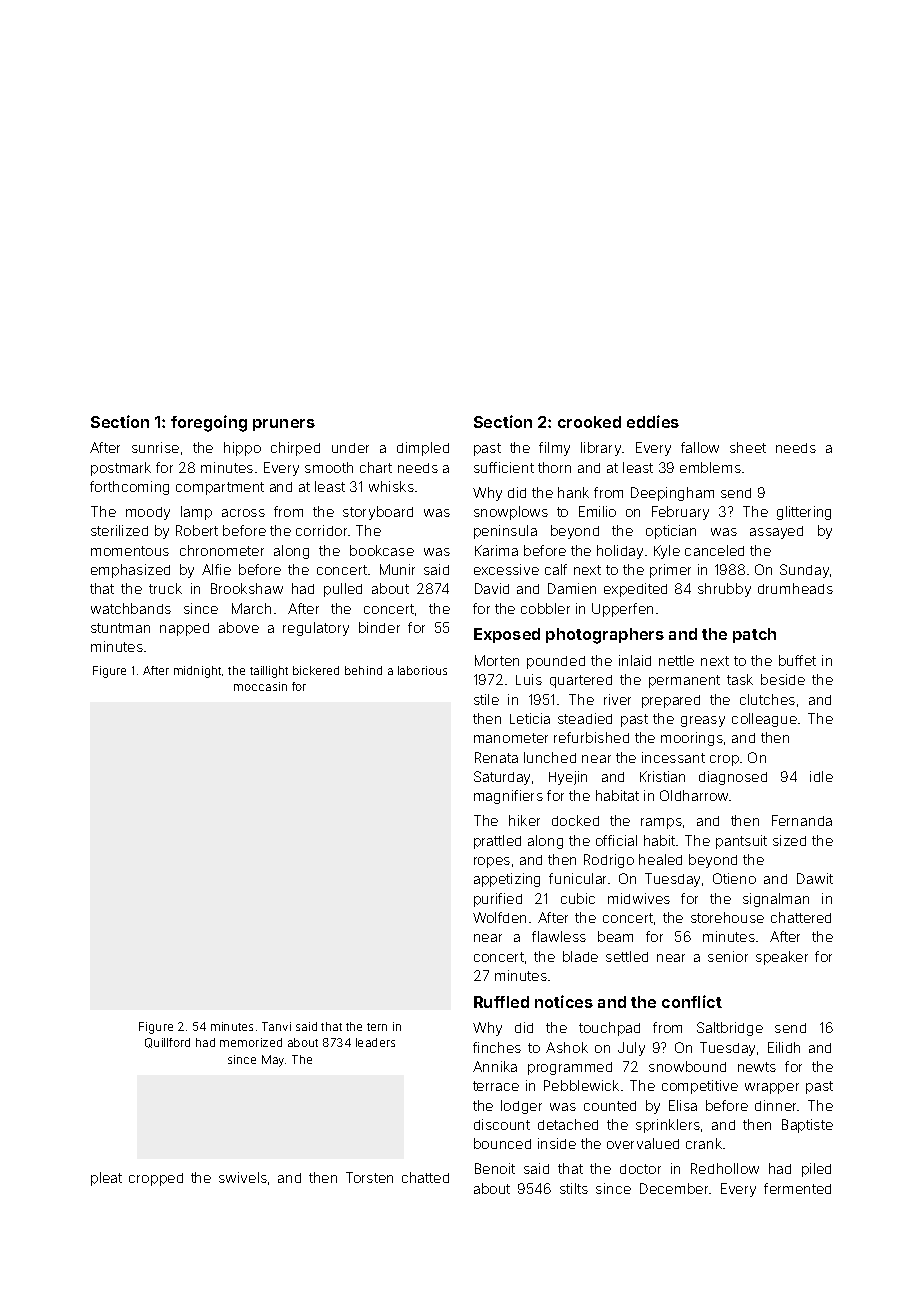 This screenshot has height=1308, width=924. What do you see at coordinates (609, 861) in the screenshot?
I see `Rodrigo` at bounding box center [609, 861].
